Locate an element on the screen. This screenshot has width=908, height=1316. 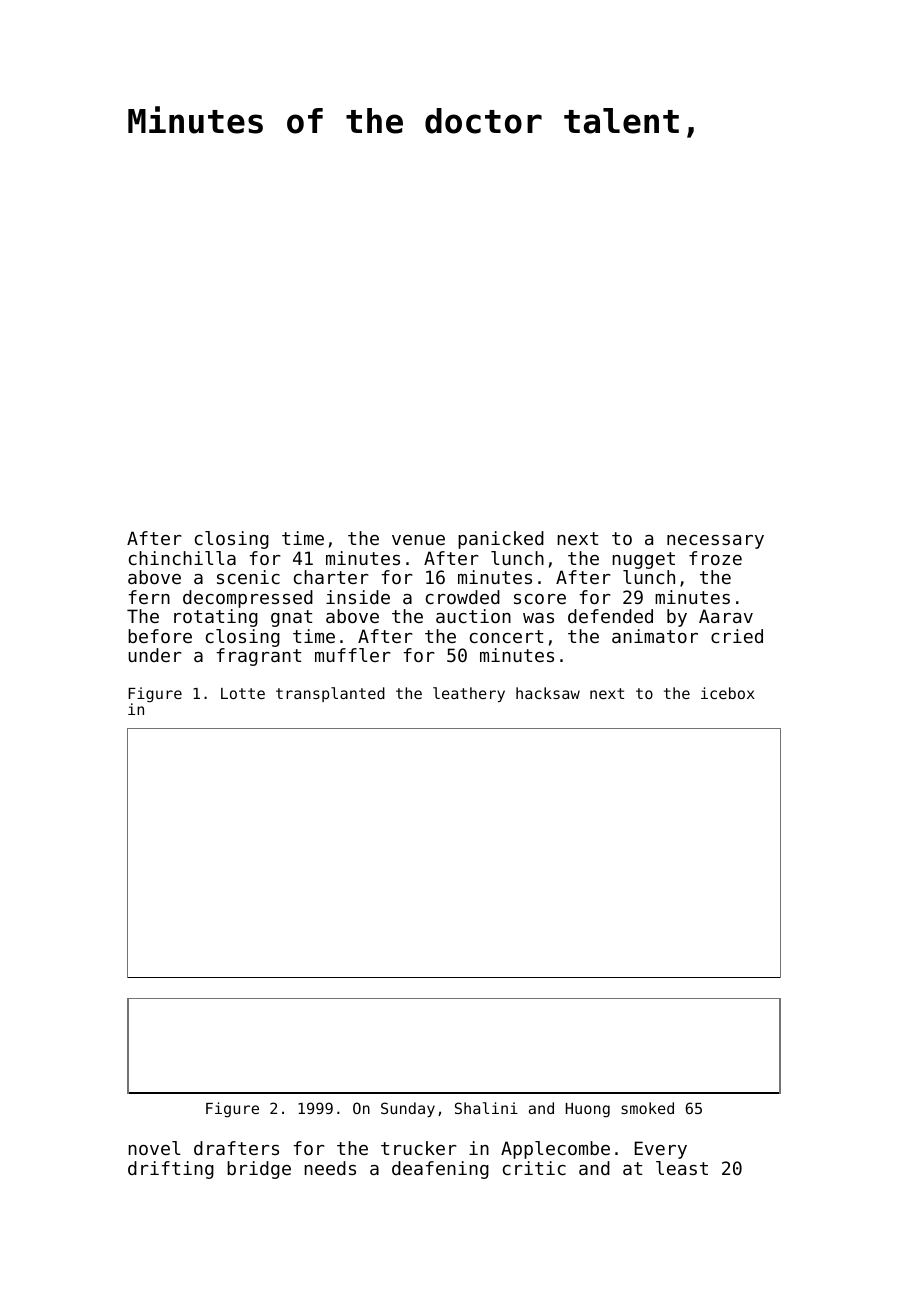
hacksaw is located at coordinates (548, 693).
